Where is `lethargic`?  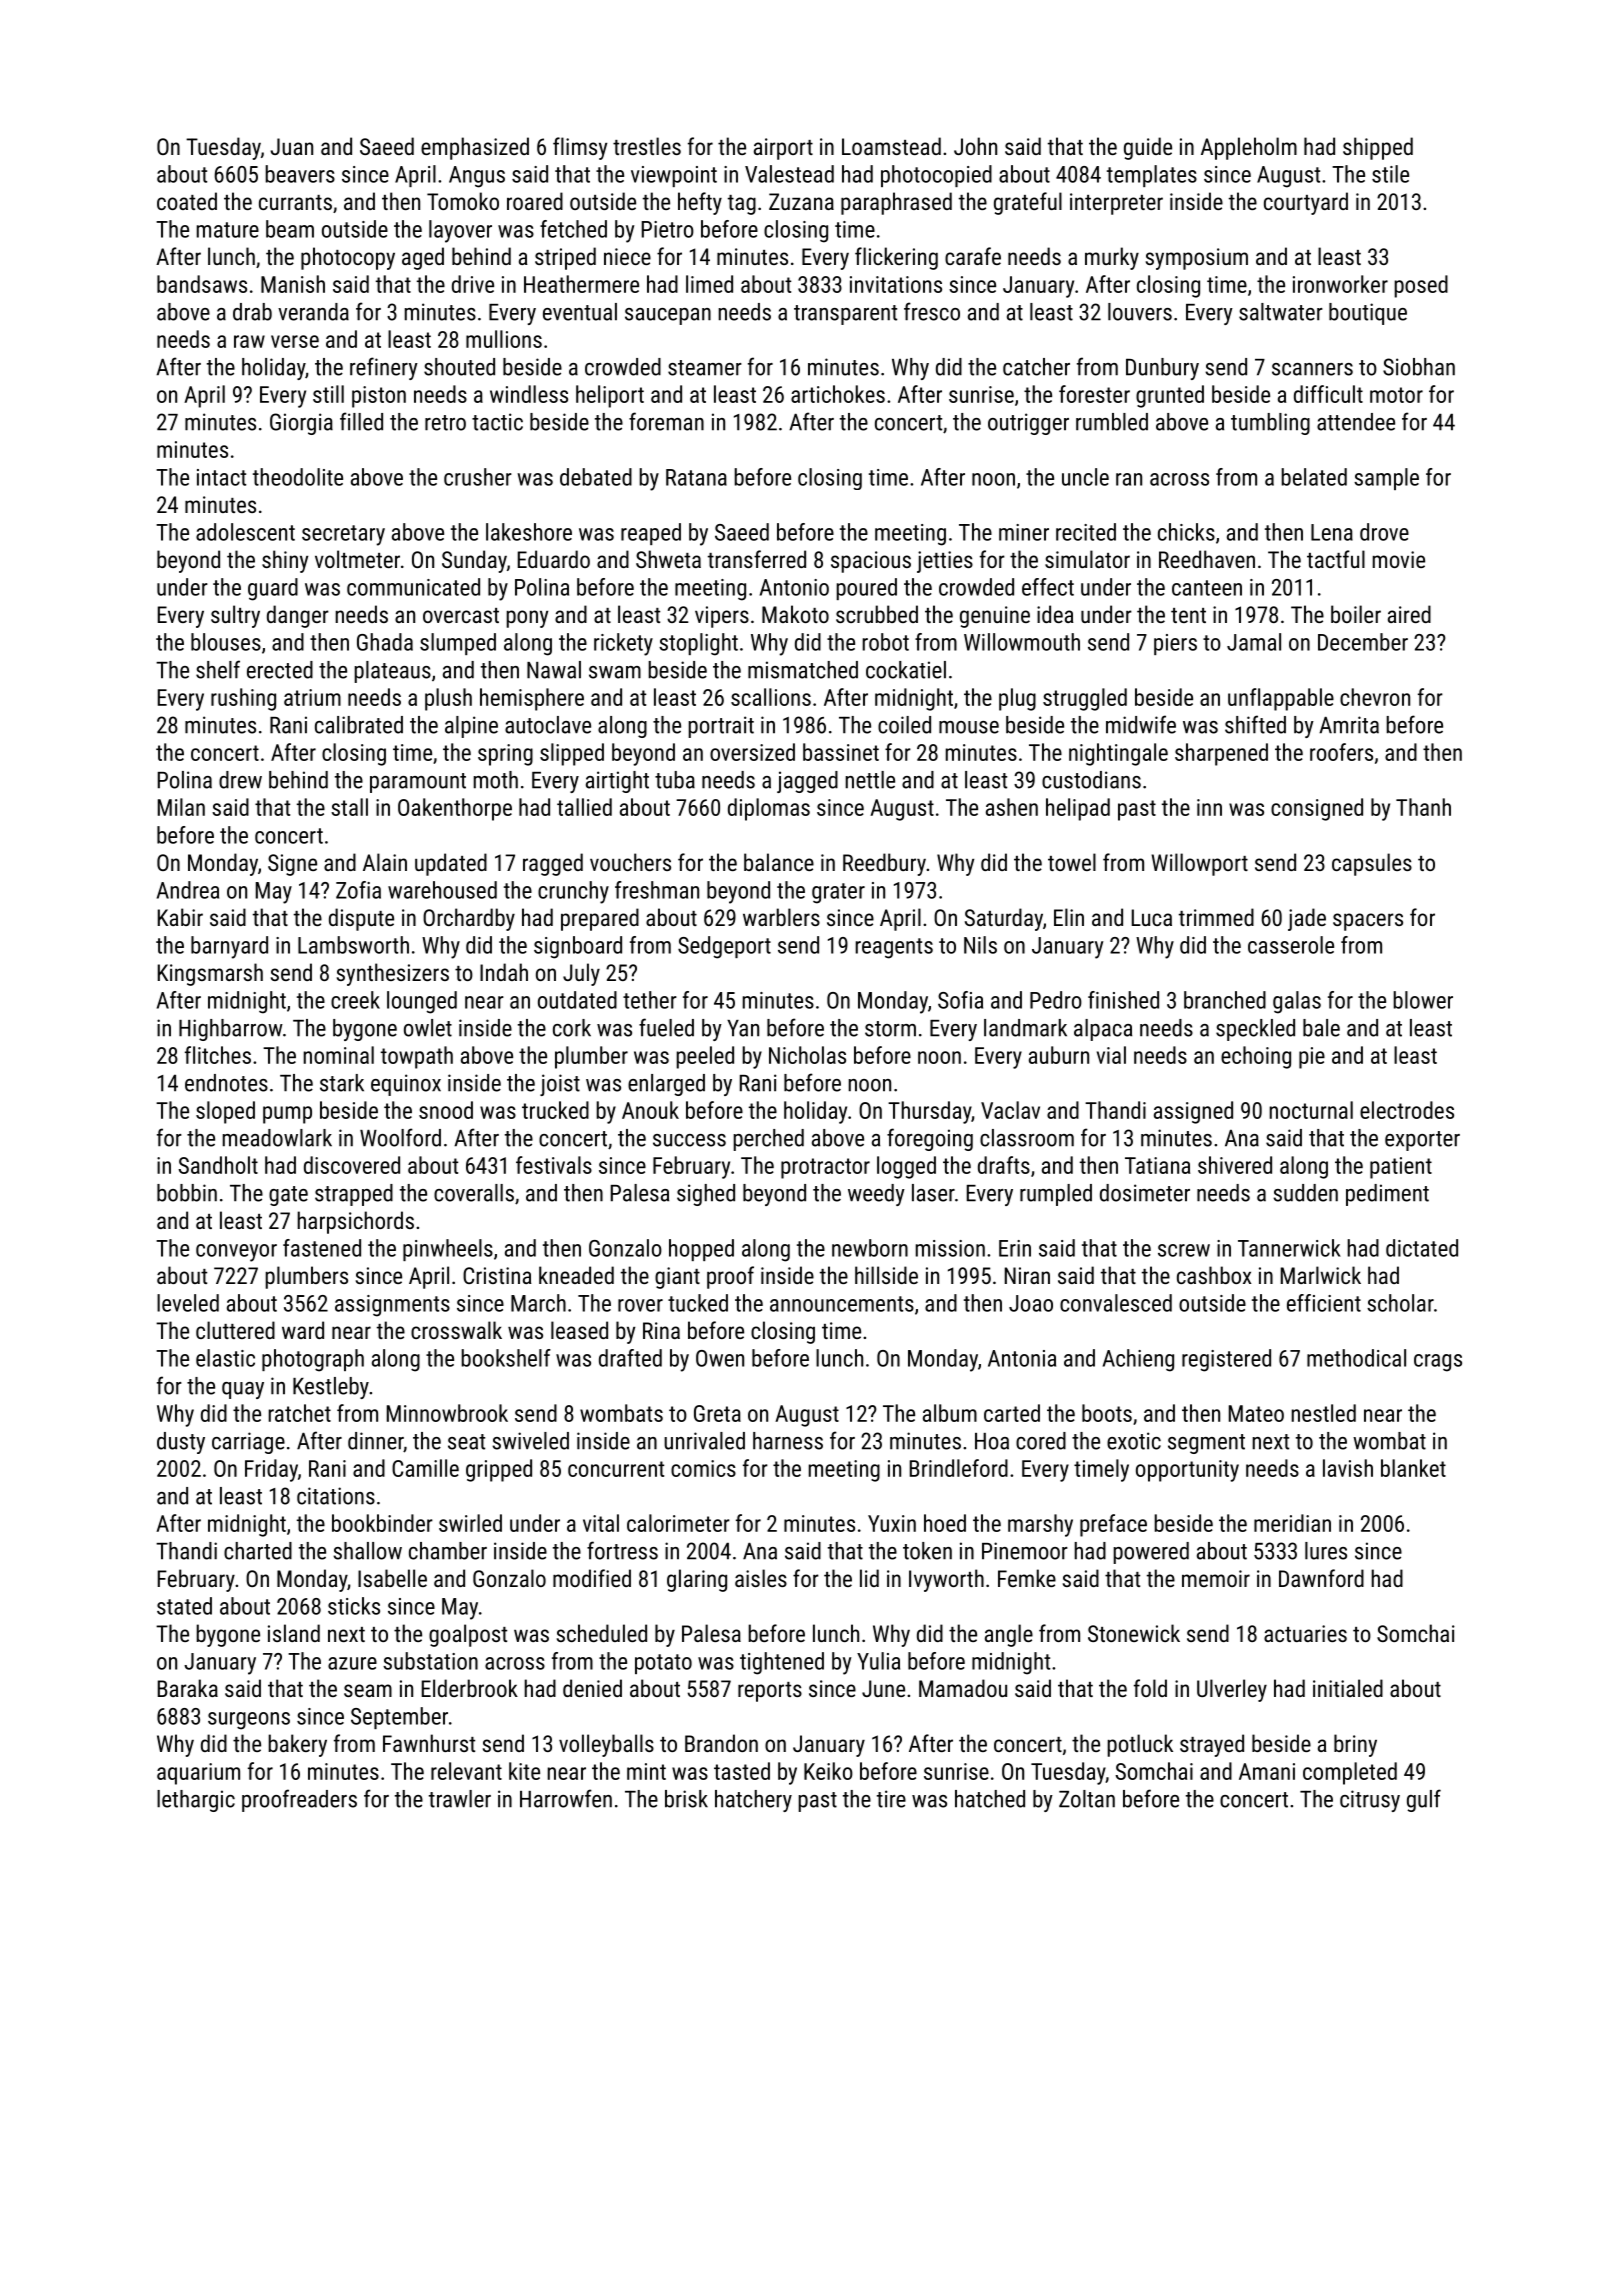 lethargic is located at coordinates (196, 1801).
